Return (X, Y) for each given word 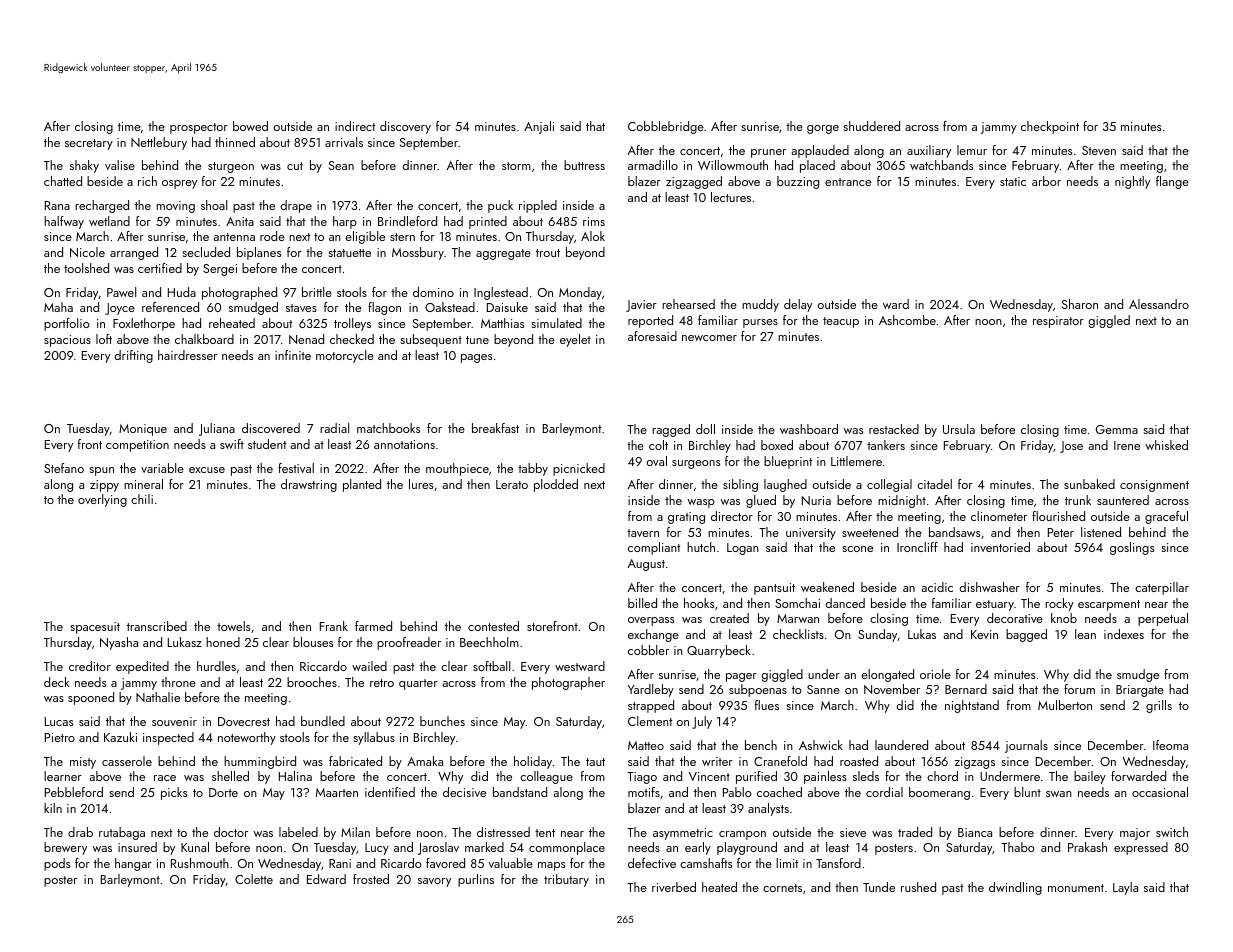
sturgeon (231, 167)
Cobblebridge (666, 127)
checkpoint (1050, 127)
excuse (207, 470)
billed (642, 603)
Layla (1125, 888)
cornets (782, 888)
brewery (65, 848)
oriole (935, 674)
